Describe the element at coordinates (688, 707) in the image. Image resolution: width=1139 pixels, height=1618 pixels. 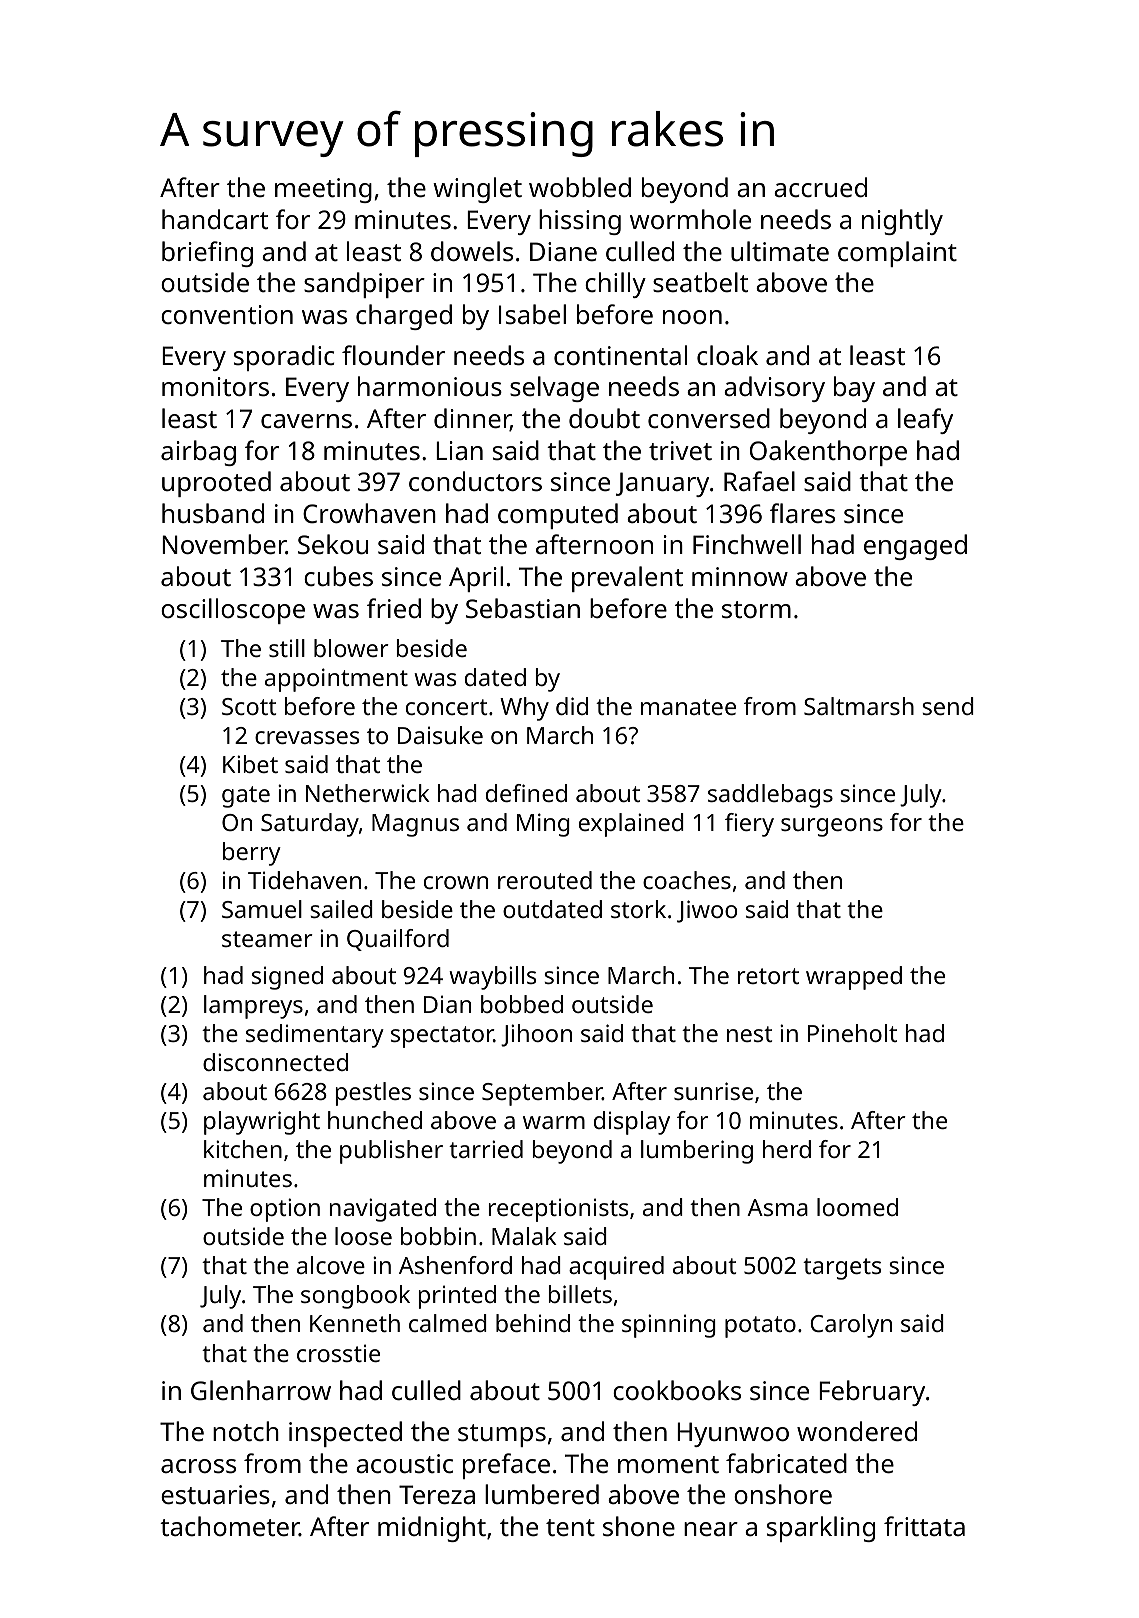
I see `manatee` at that location.
